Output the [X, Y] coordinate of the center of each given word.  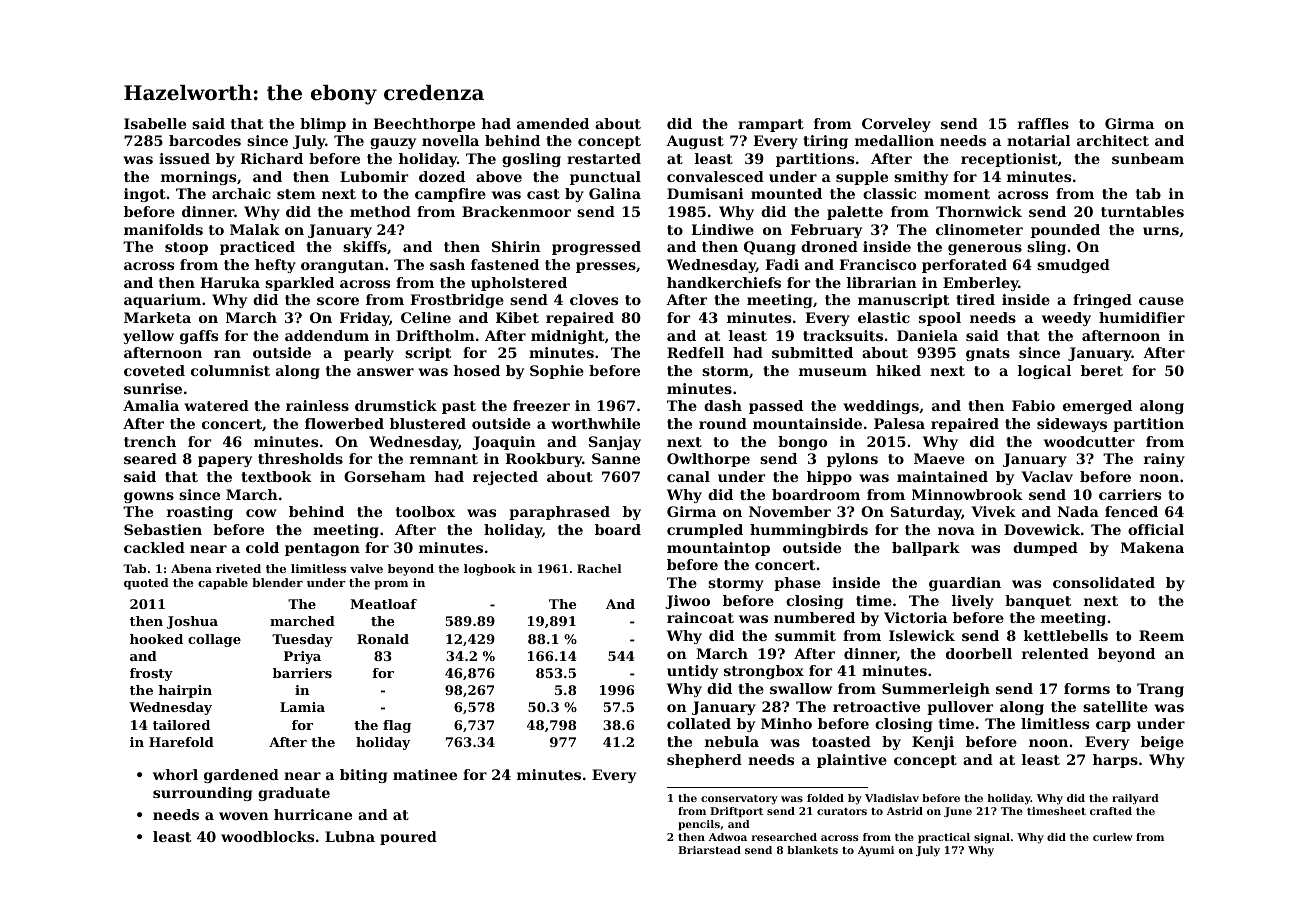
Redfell [695, 352]
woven [244, 816]
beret [1102, 370]
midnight [567, 337]
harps [1115, 761]
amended [553, 123]
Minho [786, 723]
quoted [146, 584]
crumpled [705, 531]
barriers [302, 673]
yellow [148, 337]
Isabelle [155, 123]
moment [957, 194]
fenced [1131, 511]
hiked [898, 370]
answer [385, 372]
